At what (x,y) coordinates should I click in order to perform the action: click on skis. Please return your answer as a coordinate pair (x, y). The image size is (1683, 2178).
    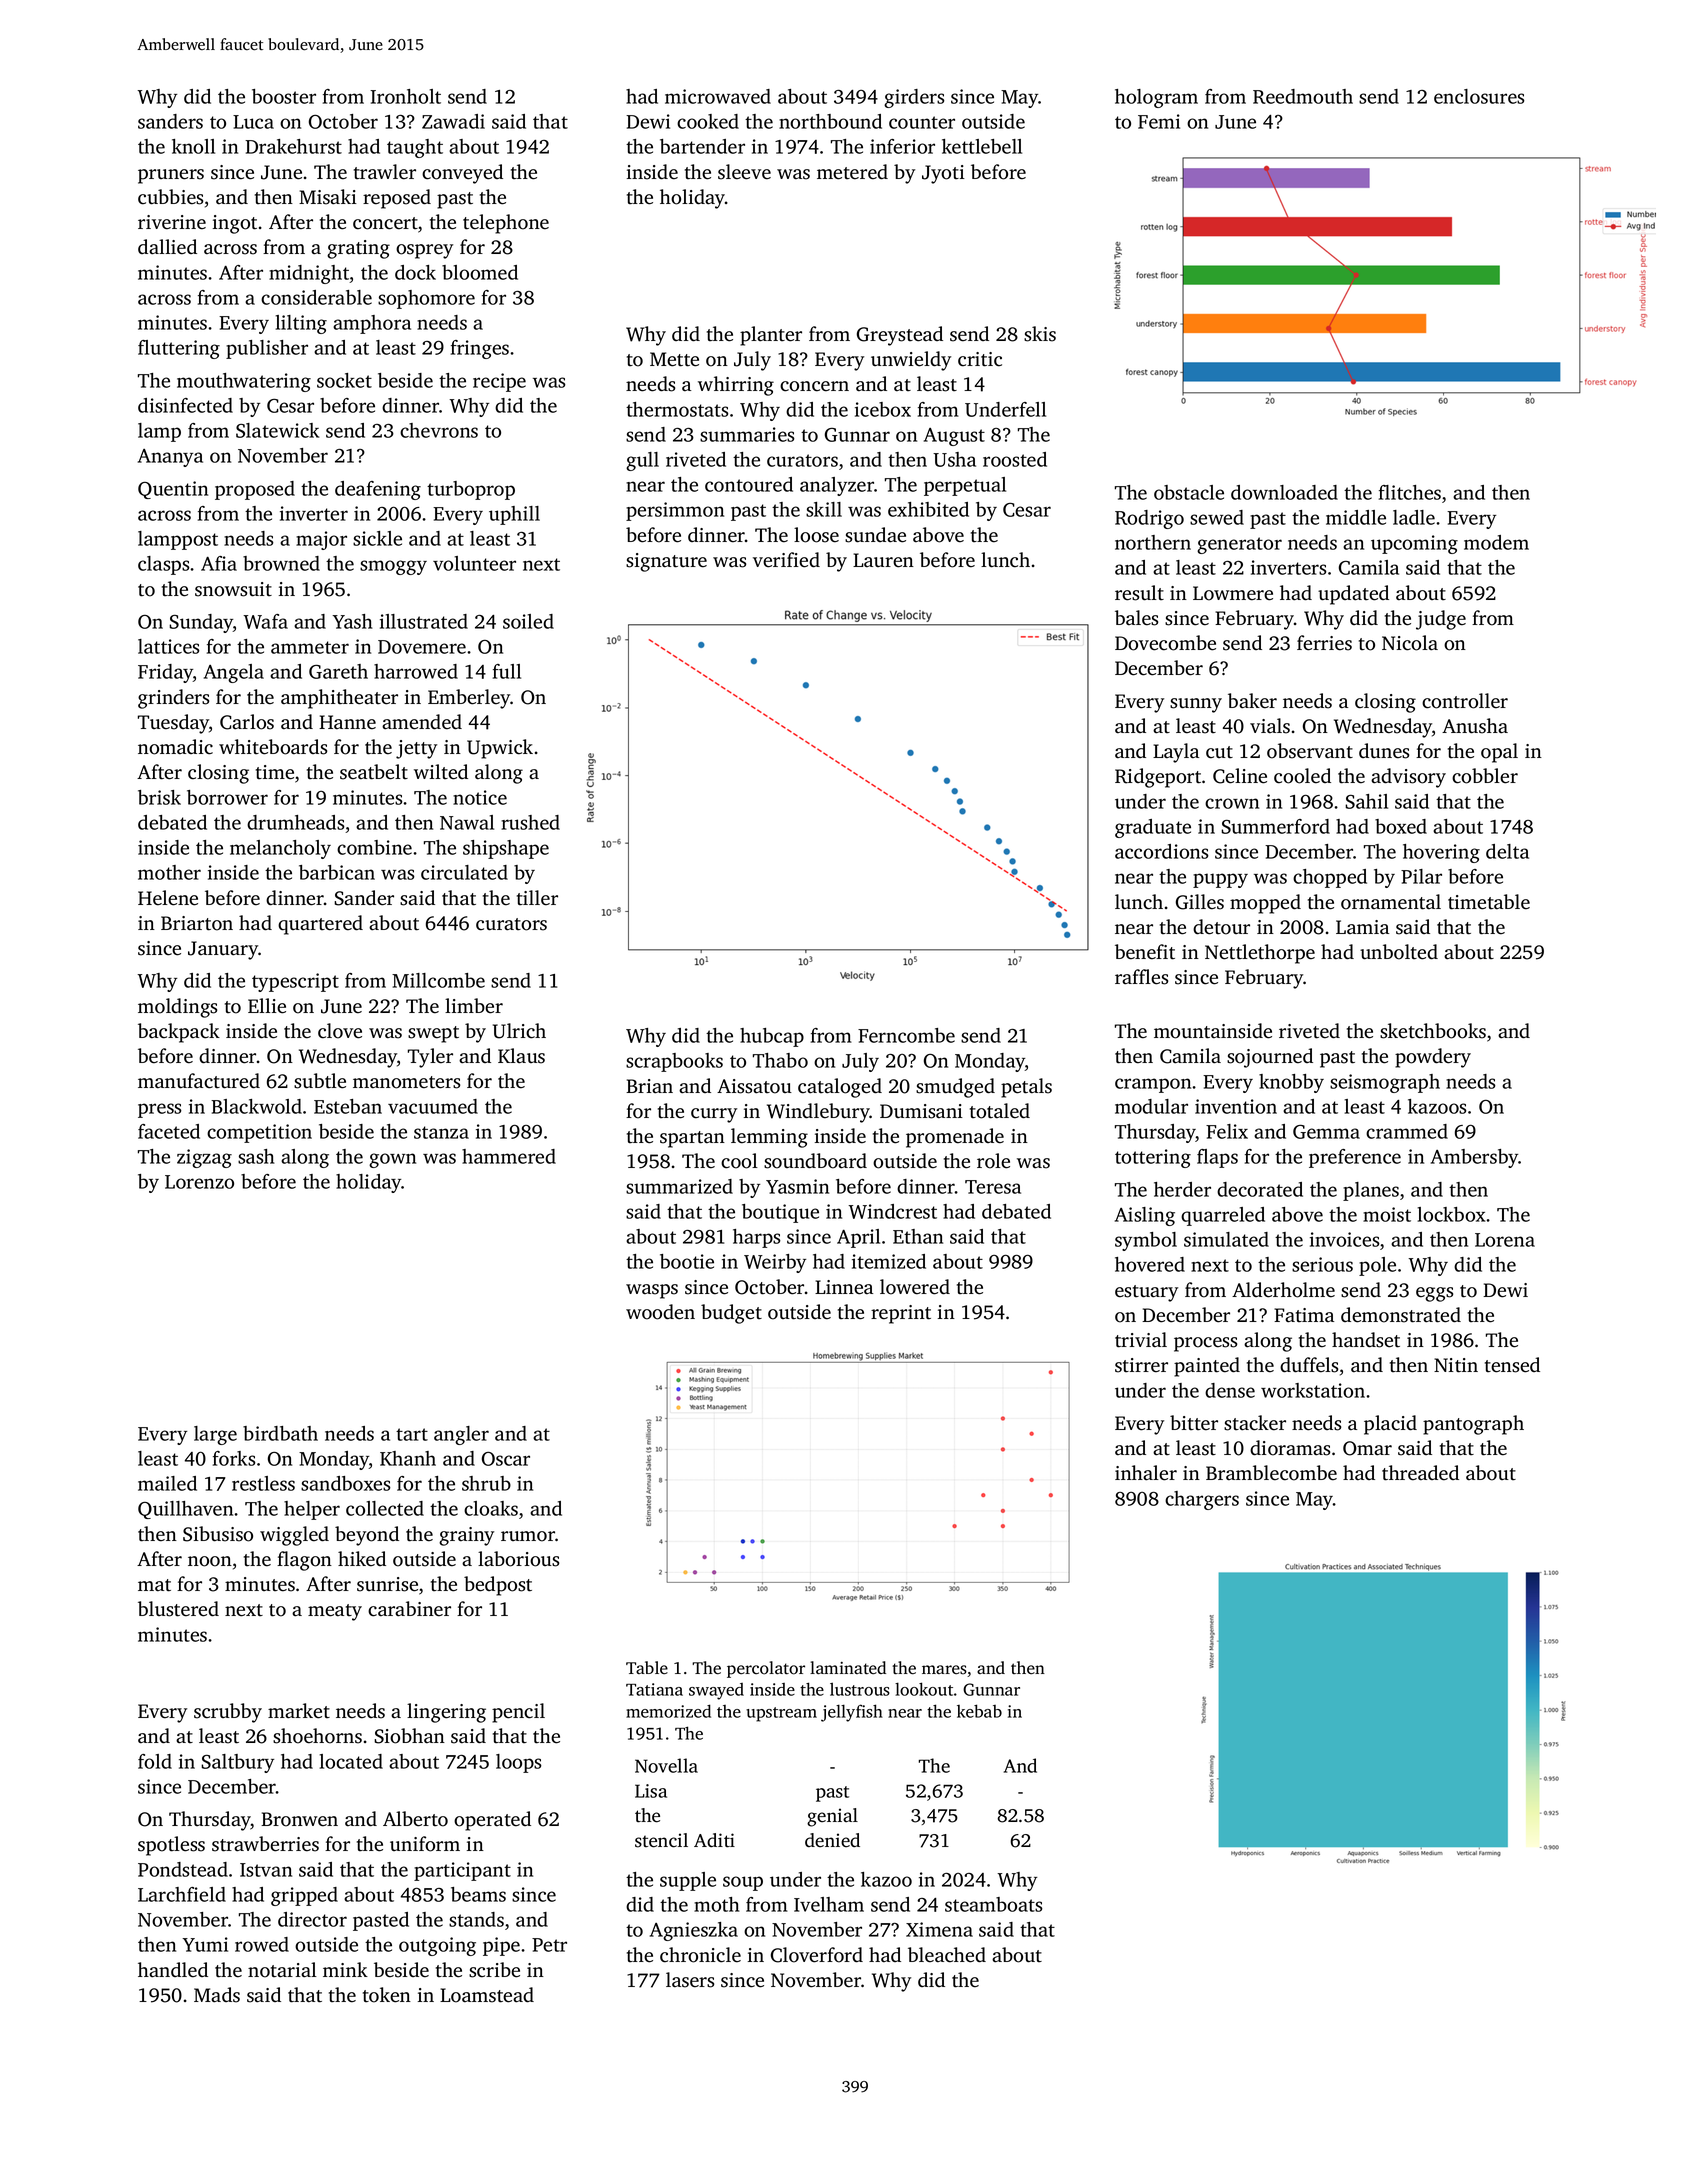
    Looking at the image, I should click on (1040, 334).
